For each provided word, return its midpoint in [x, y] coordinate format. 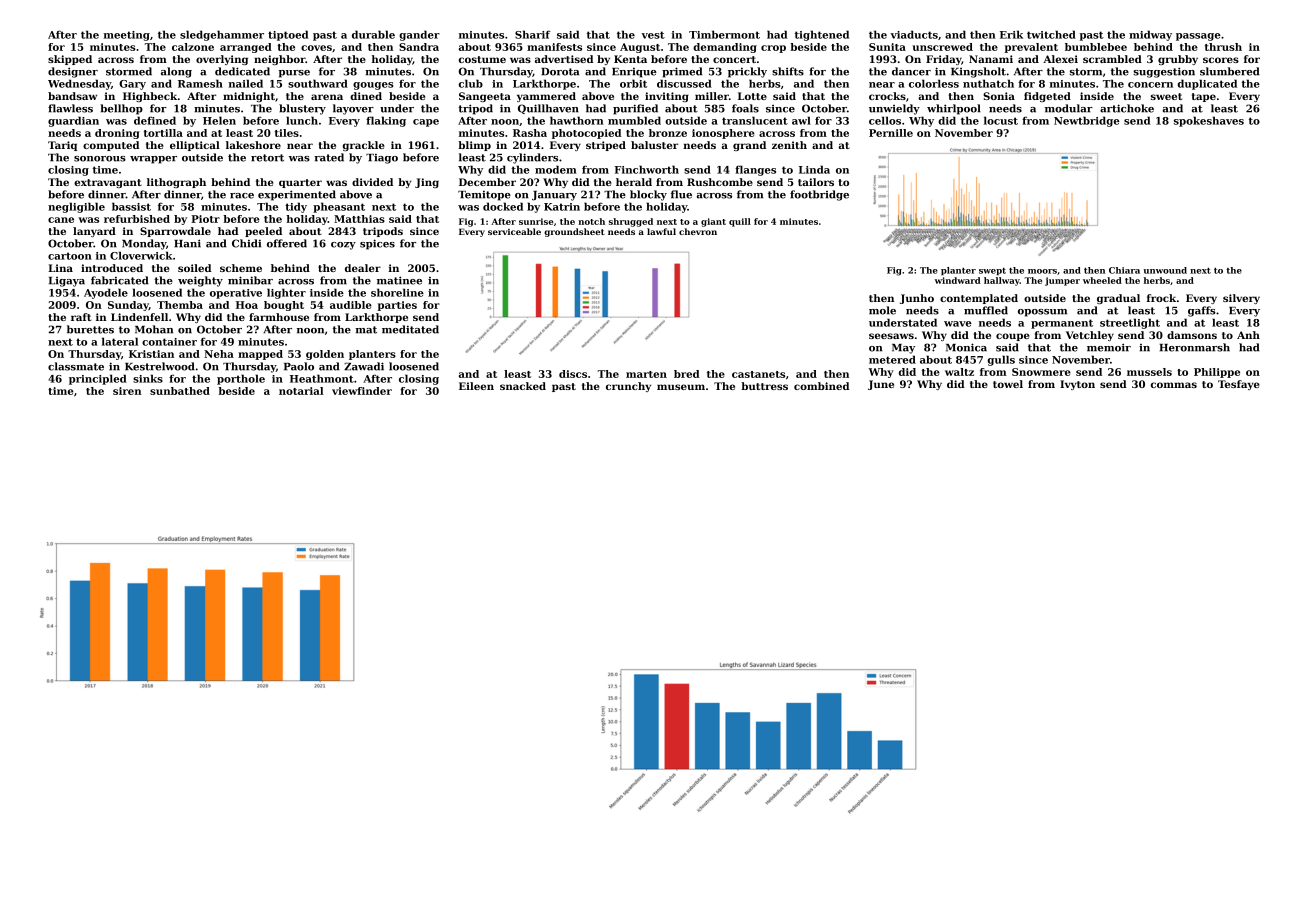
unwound [1165, 270]
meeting [126, 36]
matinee [399, 280]
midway [1150, 35]
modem [556, 169]
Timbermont [724, 34]
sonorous [100, 159]
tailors [816, 182]
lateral [120, 341]
